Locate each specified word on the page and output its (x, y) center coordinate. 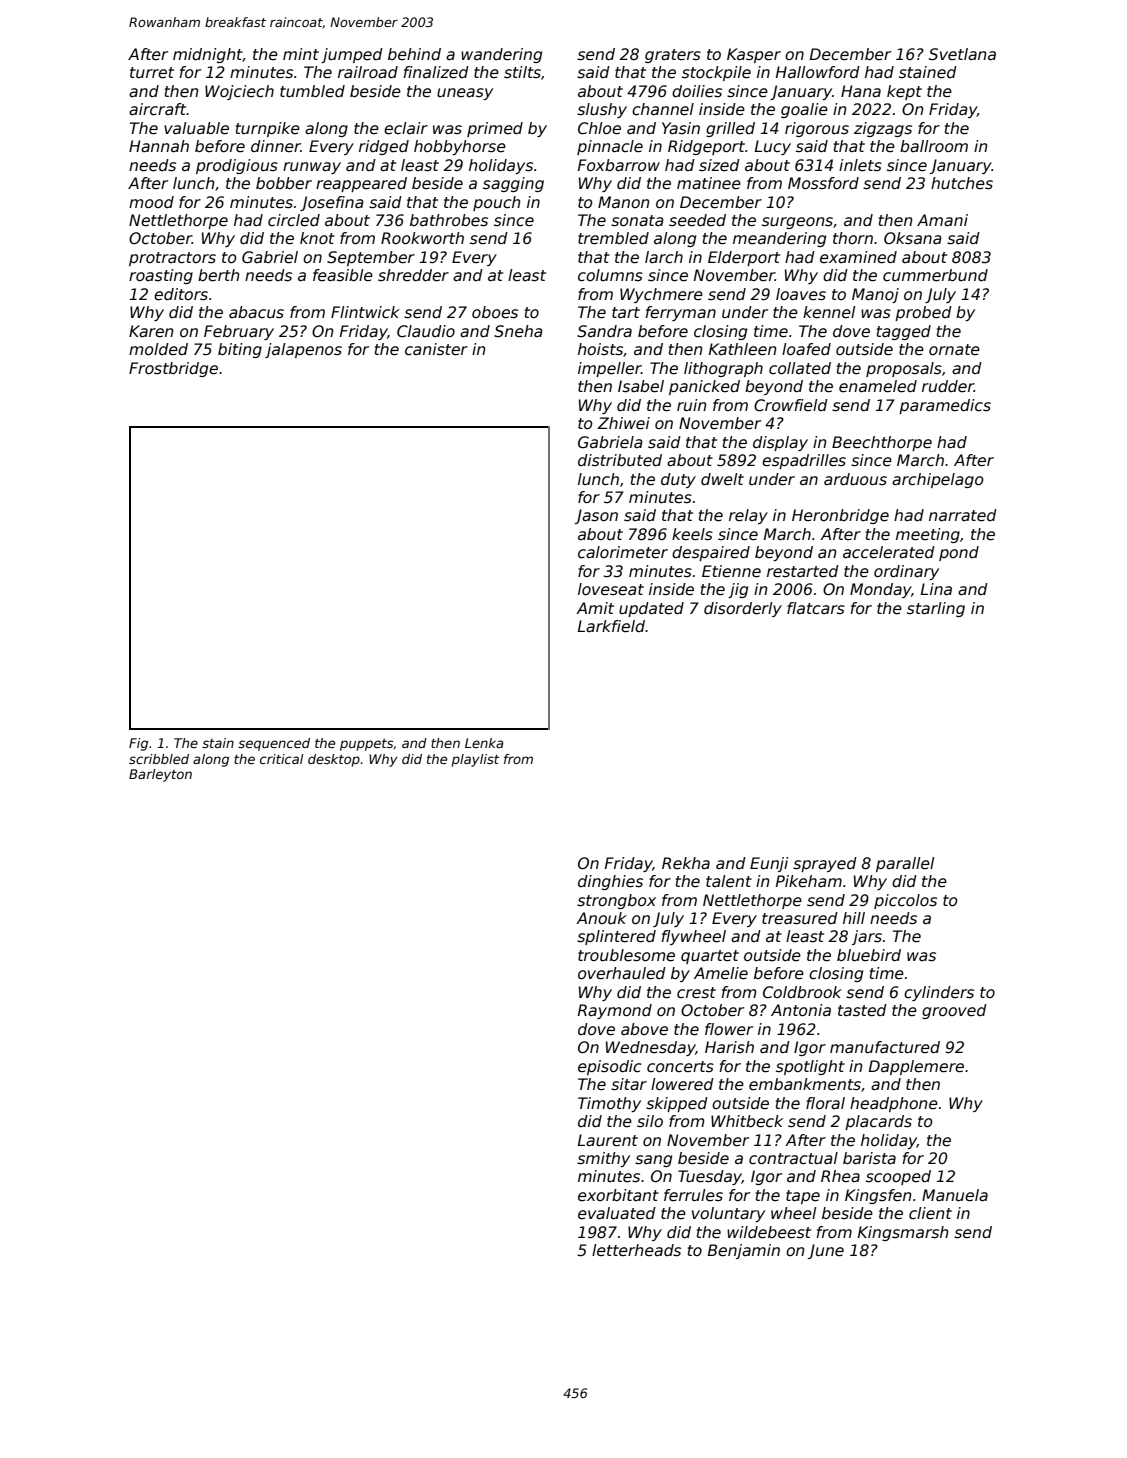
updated (651, 609)
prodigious (237, 166)
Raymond (615, 1011)
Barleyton (160, 775)
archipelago (938, 480)
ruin (692, 405)
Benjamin (744, 1251)
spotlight (810, 1067)
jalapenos (303, 350)
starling (936, 609)
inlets (860, 165)
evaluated (617, 1213)
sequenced (274, 744)
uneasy (465, 94)
